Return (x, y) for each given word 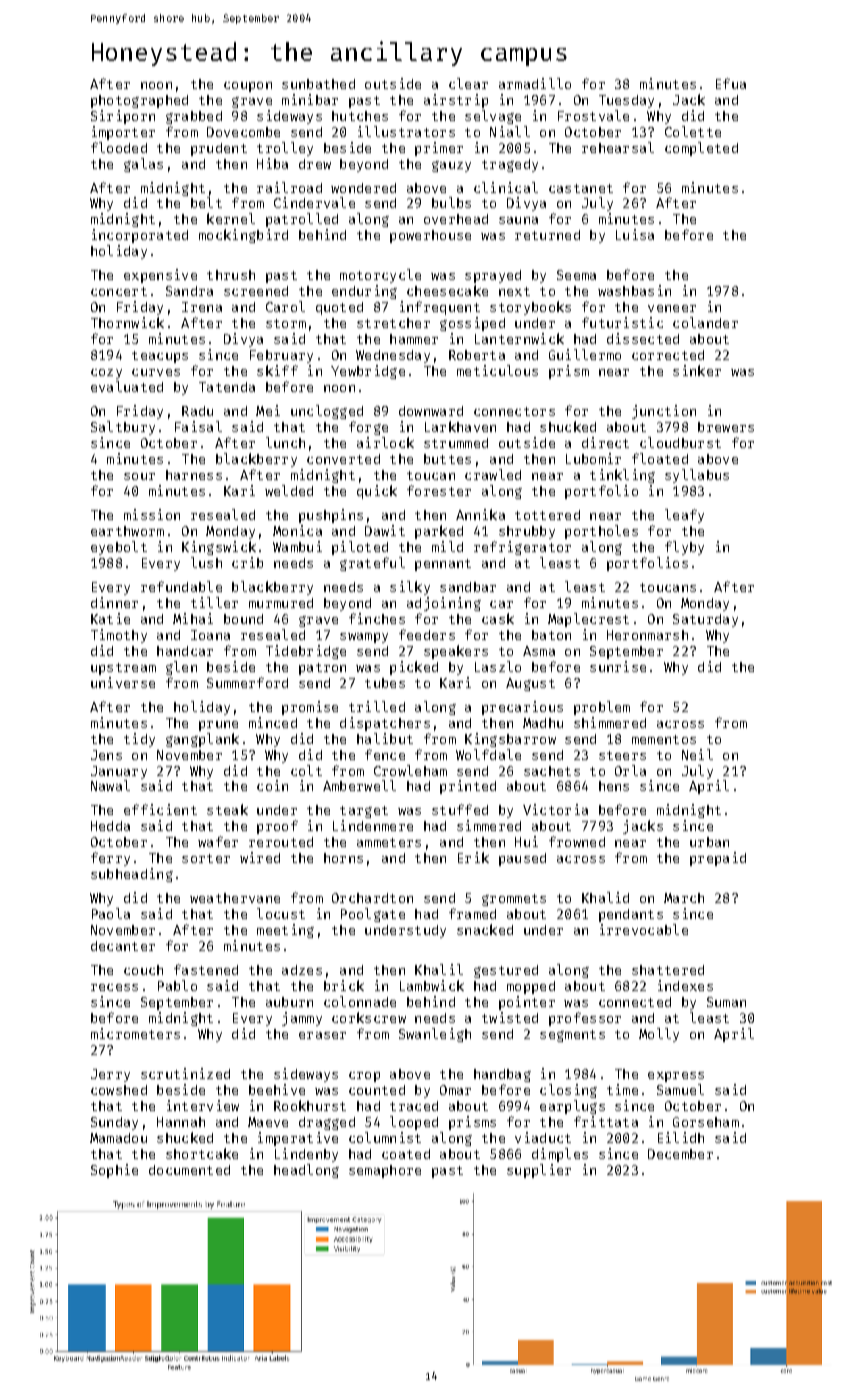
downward (431, 411)
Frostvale (593, 115)
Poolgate (373, 915)
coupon (248, 87)
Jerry (110, 1075)
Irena (202, 307)
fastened (206, 969)
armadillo (535, 83)
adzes (302, 970)
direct (605, 442)
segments (572, 1036)
